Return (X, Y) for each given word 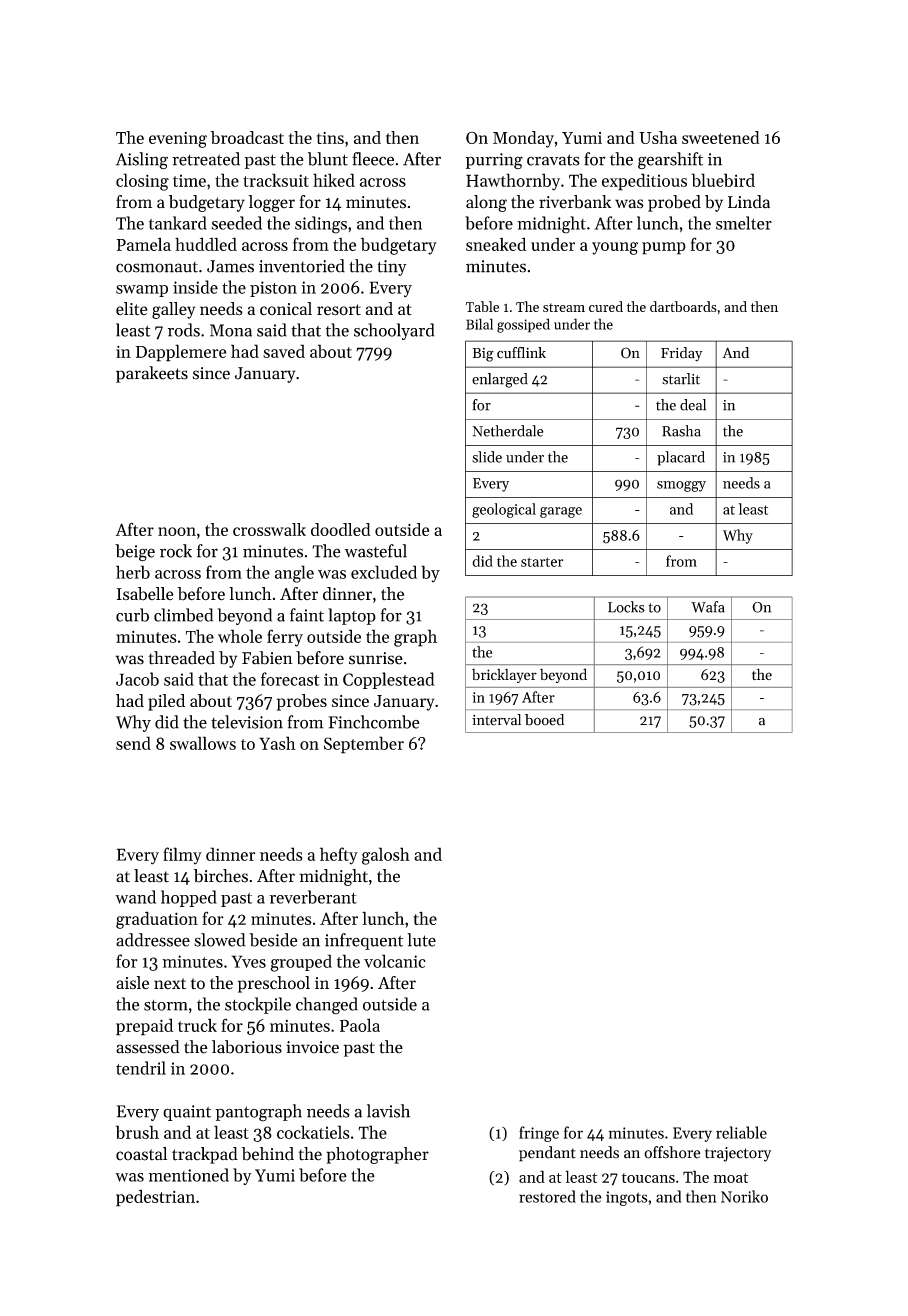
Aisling (141, 161)
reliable (741, 1132)
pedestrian (155, 1198)
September (364, 745)
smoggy (681, 486)
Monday (523, 139)
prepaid (144, 1027)
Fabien (267, 658)
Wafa (708, 607)
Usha (658, 137)
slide (487, 457)
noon (177, 531)
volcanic (395, 961)
